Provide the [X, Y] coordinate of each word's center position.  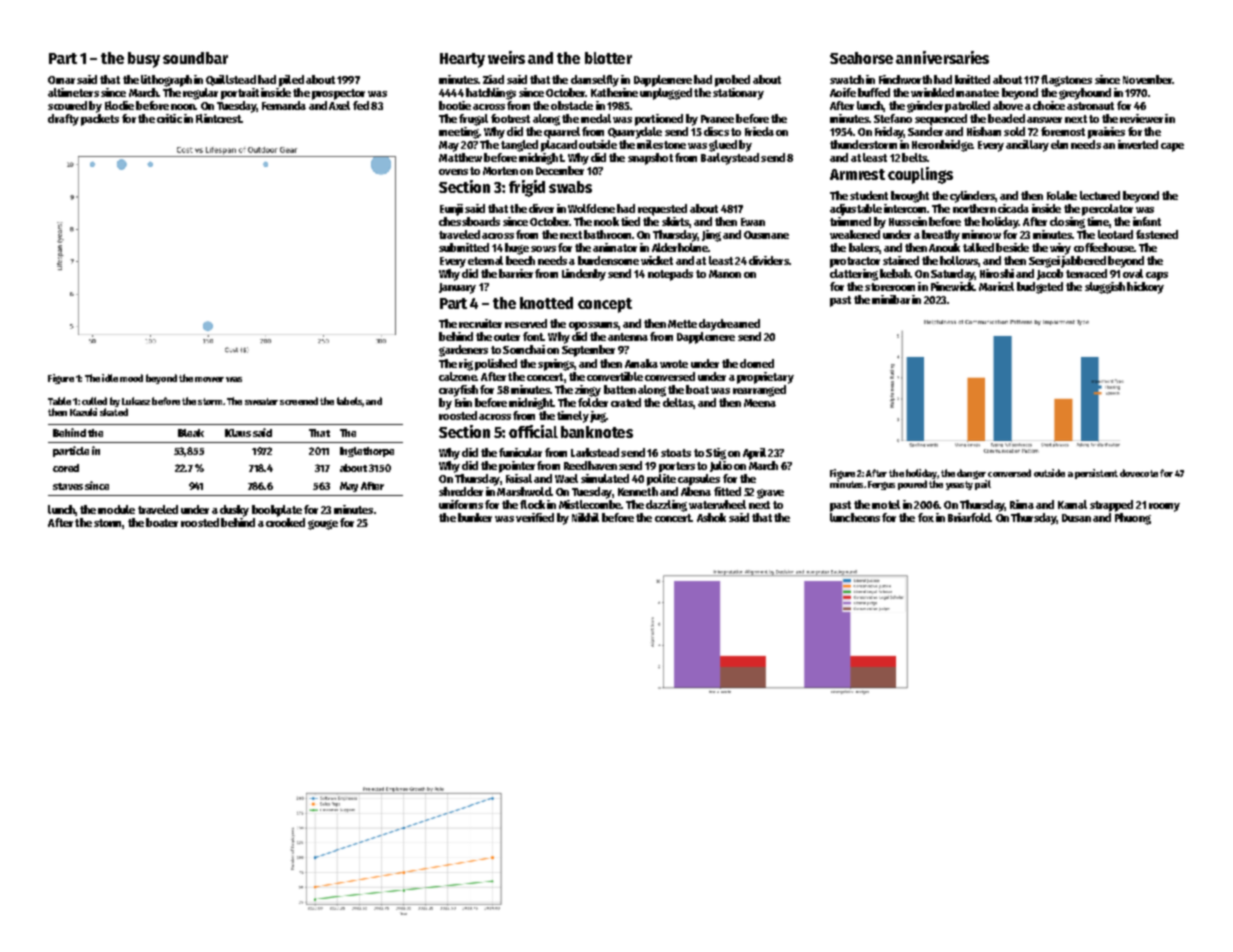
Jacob [1050, 274]
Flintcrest [218, 118]
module [116, 509]
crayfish [458, 391]
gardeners [463, 351]
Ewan [753, 222]
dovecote [1139, 473]
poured [912, 485]
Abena [696, 491]
